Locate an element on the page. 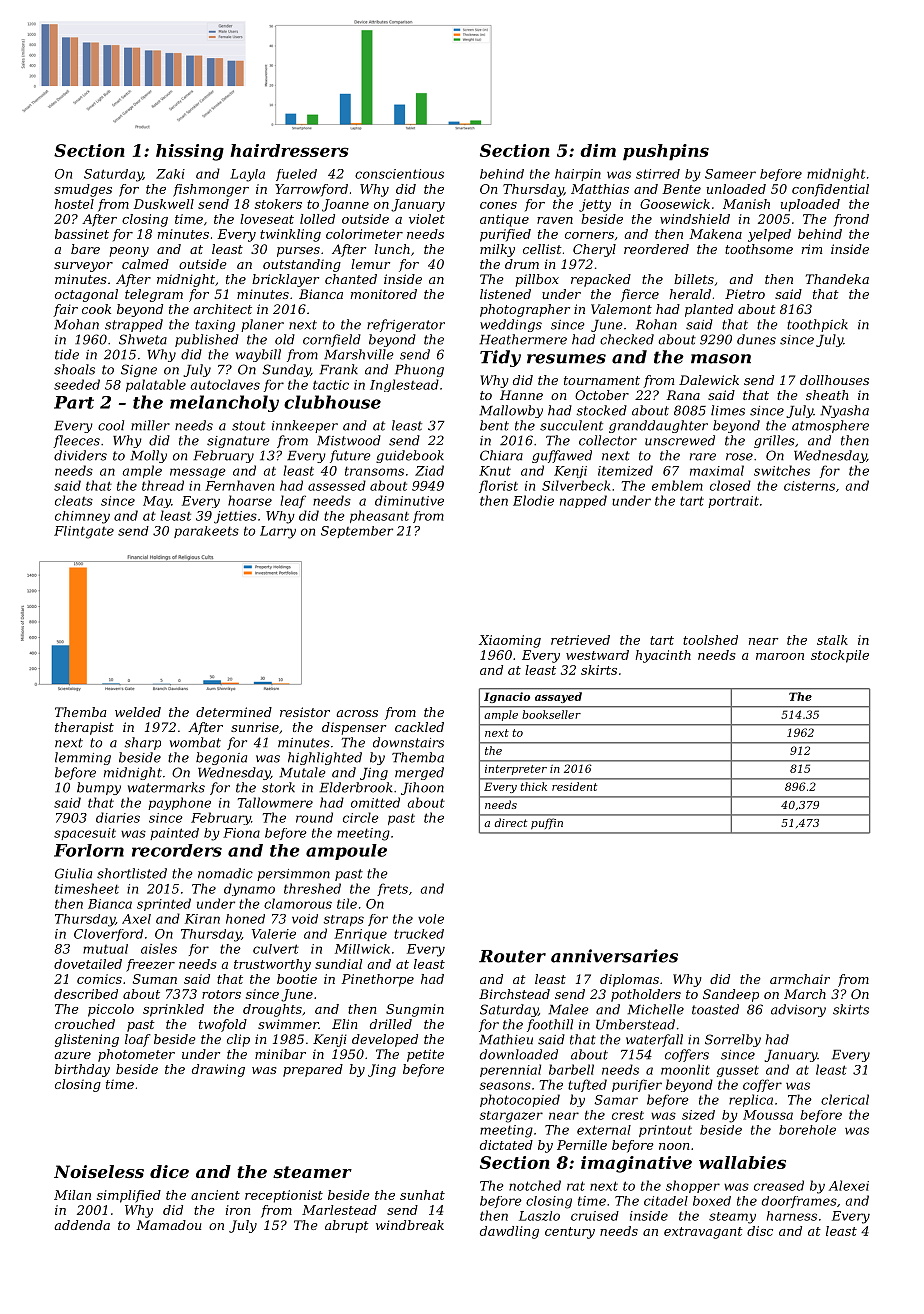 Image resolution: width=924 pixels, height=1314 pixels. welded is located at coordinates (138, 712).
